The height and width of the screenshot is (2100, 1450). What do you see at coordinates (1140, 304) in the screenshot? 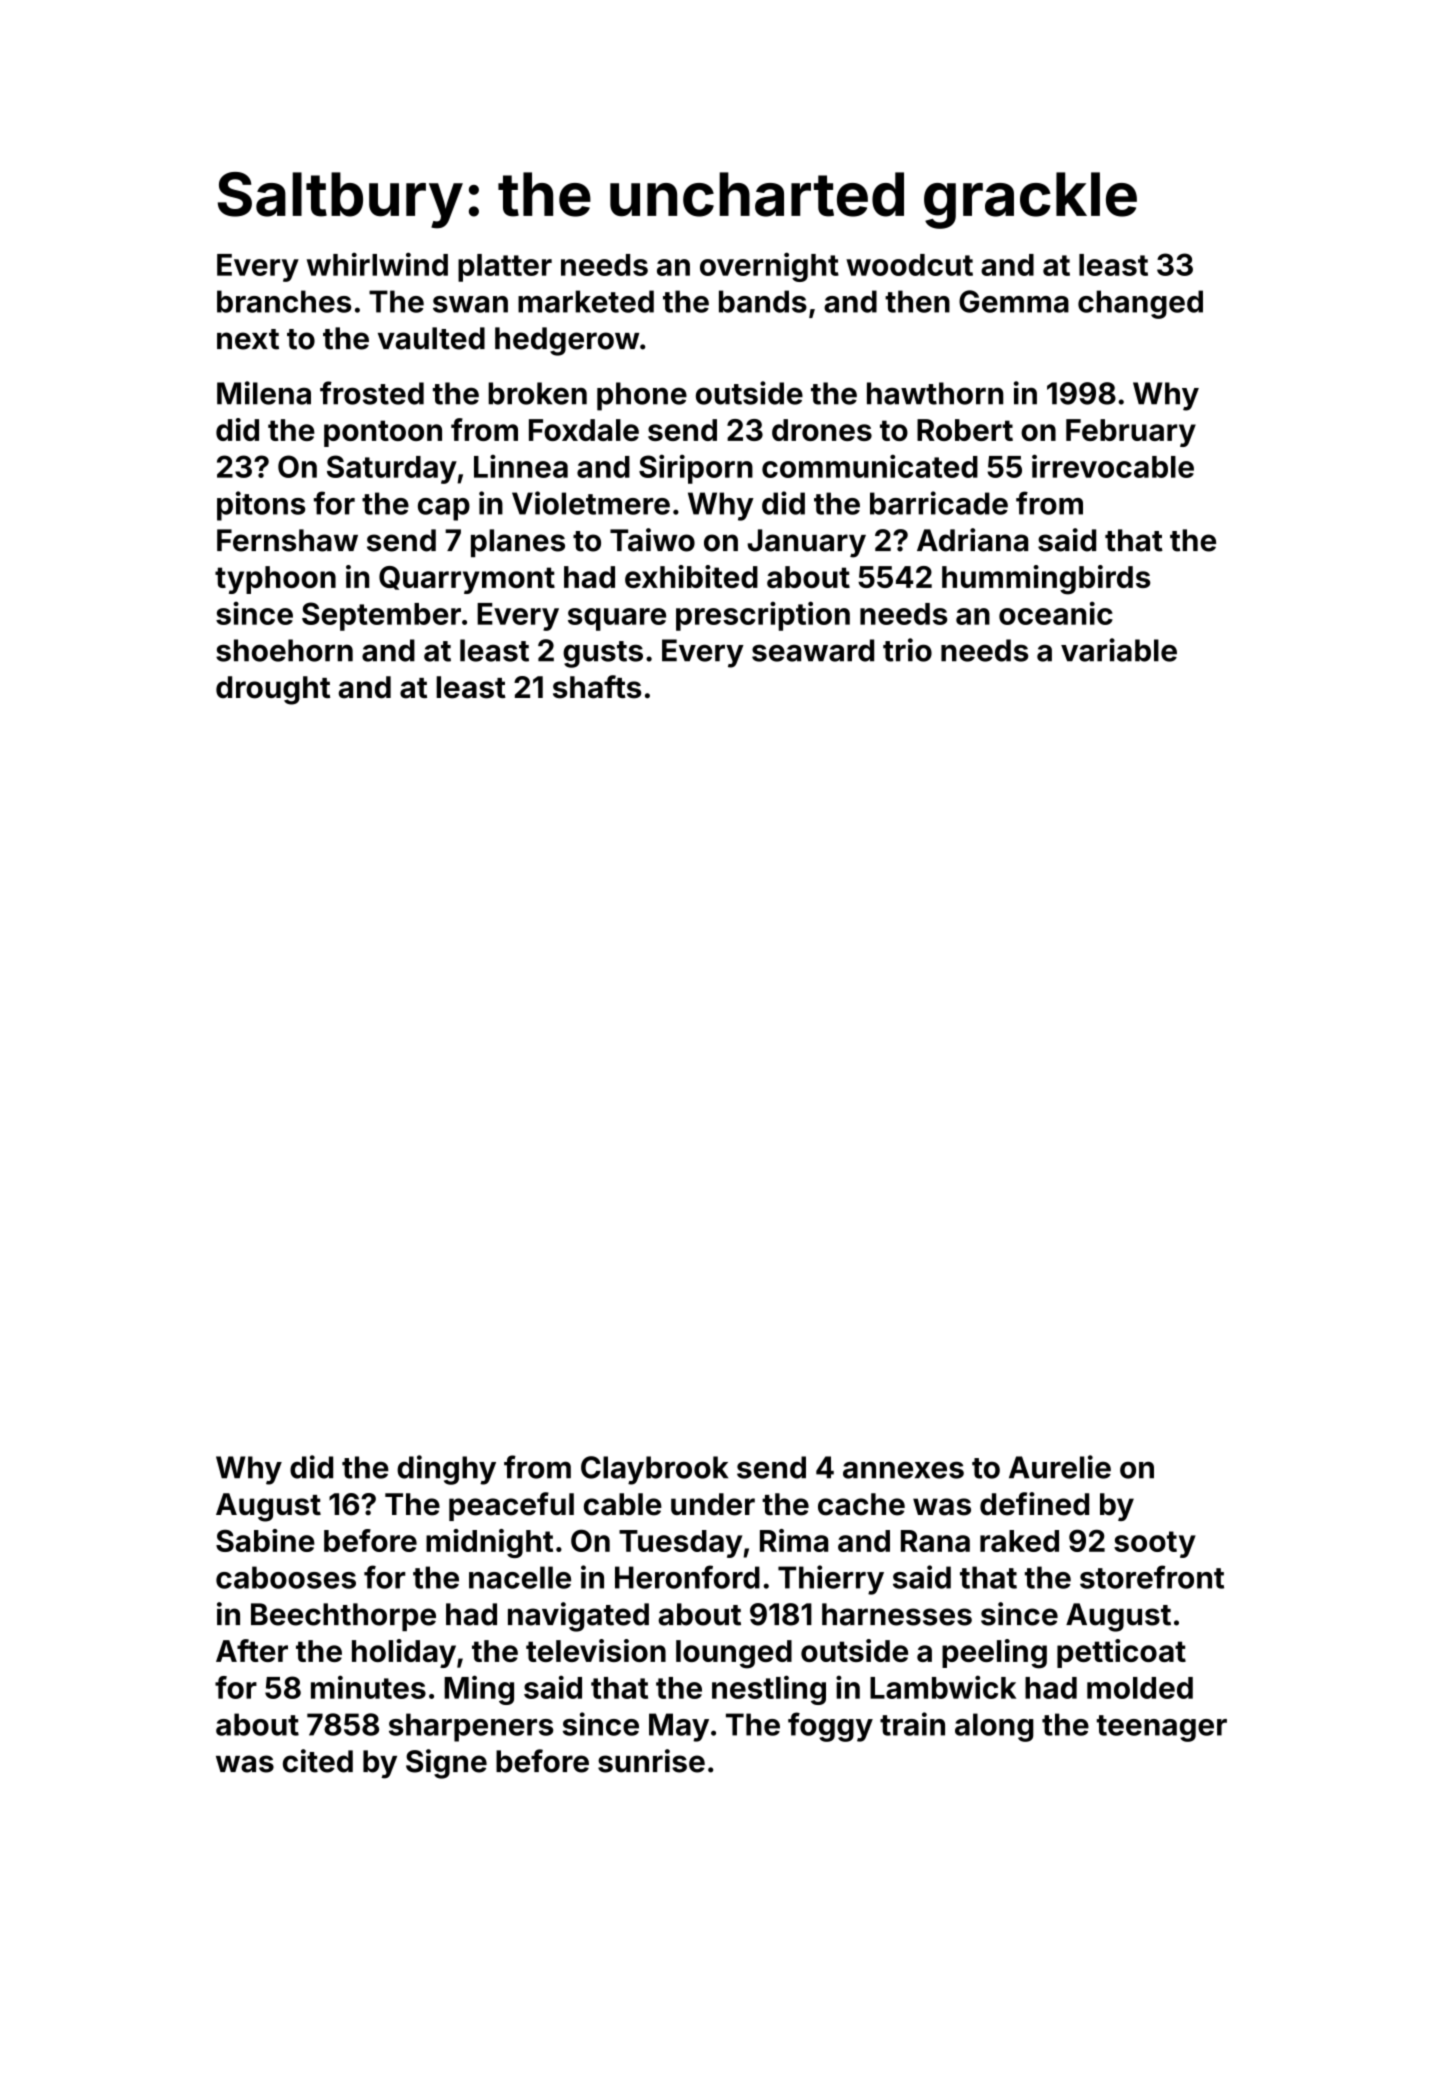
I see `changed` at bounding box center [1140, 304].
